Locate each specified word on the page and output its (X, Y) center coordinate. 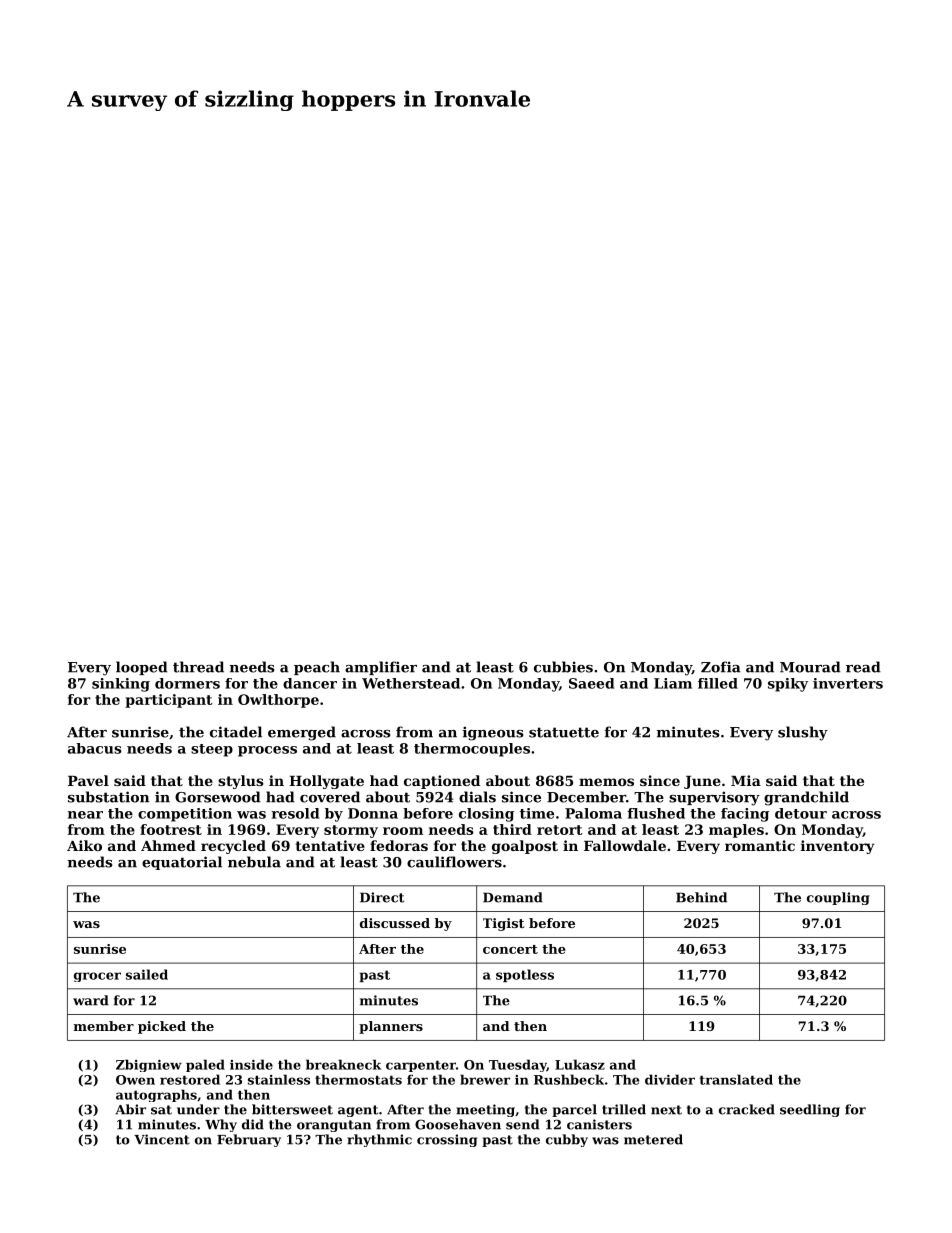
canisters (599, 1124)
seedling (810, 1110)
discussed (395, 923)
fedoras (399, 845)
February (249, 1140)
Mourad (810, 667)
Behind (701, 897)
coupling (838, 898)
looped (142, 668)
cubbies (563, 667)
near (85, 815)
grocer (97, 977)
